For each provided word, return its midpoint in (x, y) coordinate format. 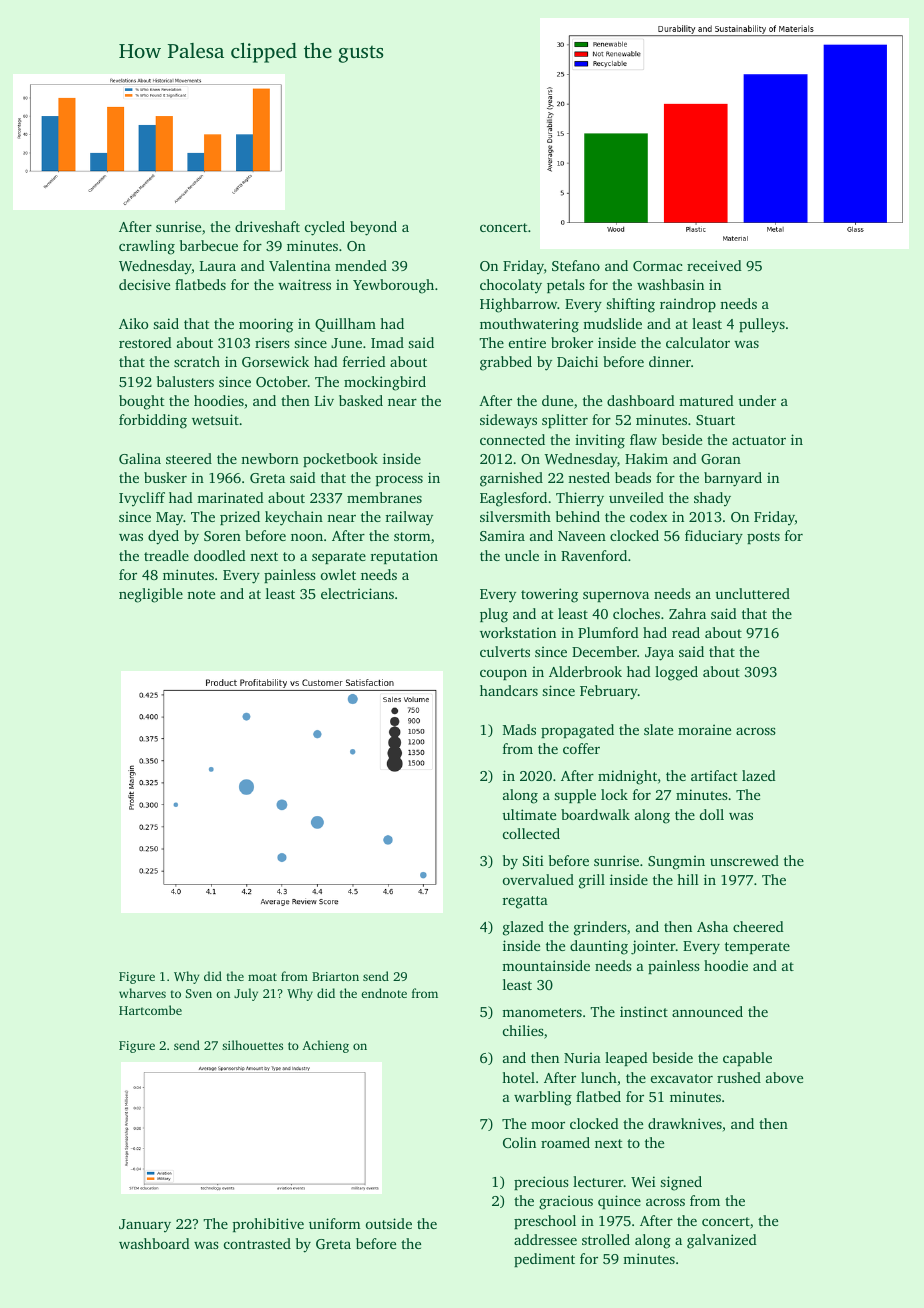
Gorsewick (275, 361)
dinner (670, 361)
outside (389, 1223)
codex (648, 516)
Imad (387, 342)
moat (262, 977)
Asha (712, 926)
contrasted (257, 1243)
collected (531, 833)
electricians (357, 593)
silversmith (515, 516)
